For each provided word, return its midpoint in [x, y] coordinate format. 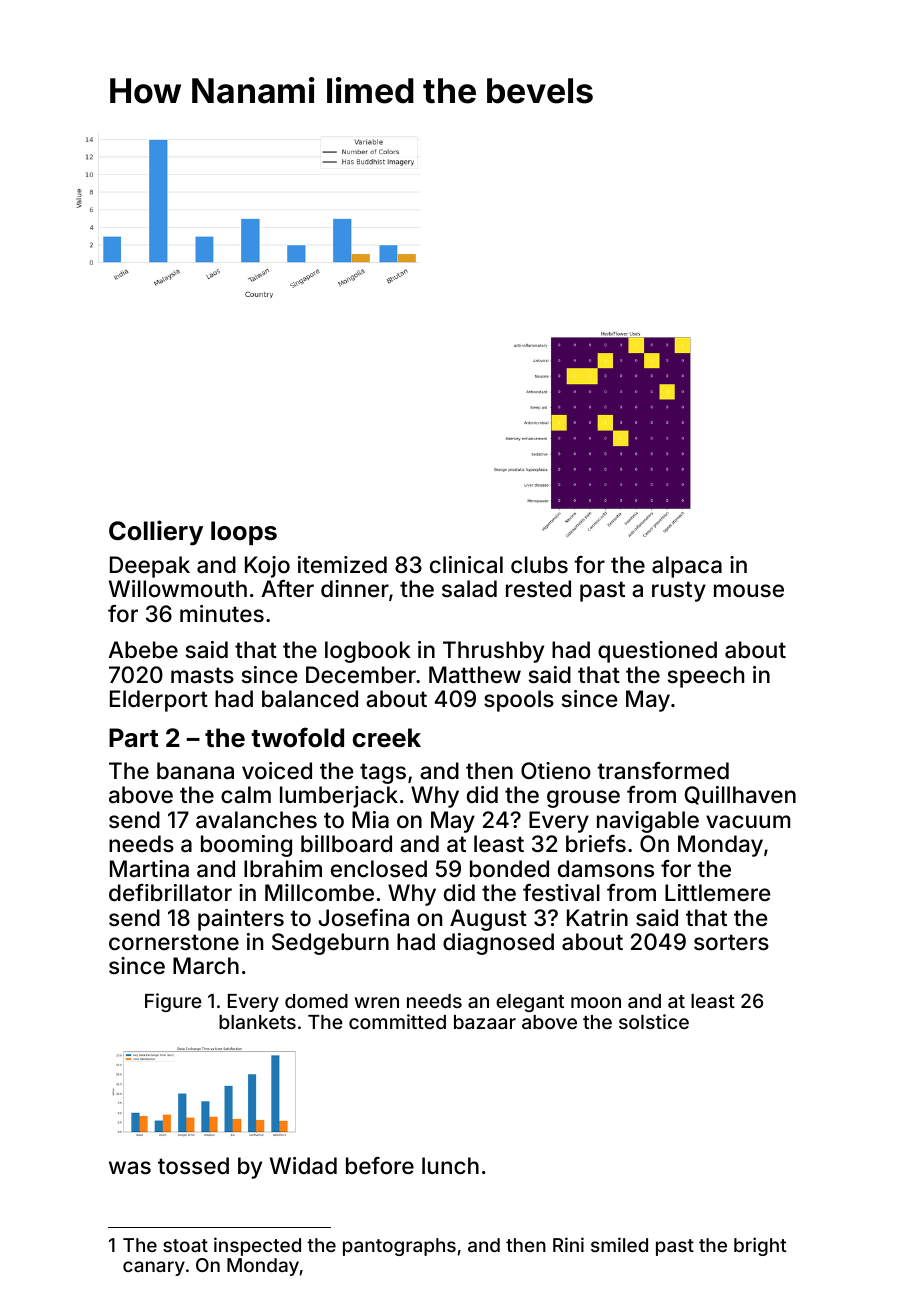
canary [154, 1268]
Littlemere [718, 893]
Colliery [156, 533]
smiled [619, 1244]
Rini [568, 1244]
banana [195, 771]
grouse [583, 799]
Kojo [267, 567]
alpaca [687, 567]
